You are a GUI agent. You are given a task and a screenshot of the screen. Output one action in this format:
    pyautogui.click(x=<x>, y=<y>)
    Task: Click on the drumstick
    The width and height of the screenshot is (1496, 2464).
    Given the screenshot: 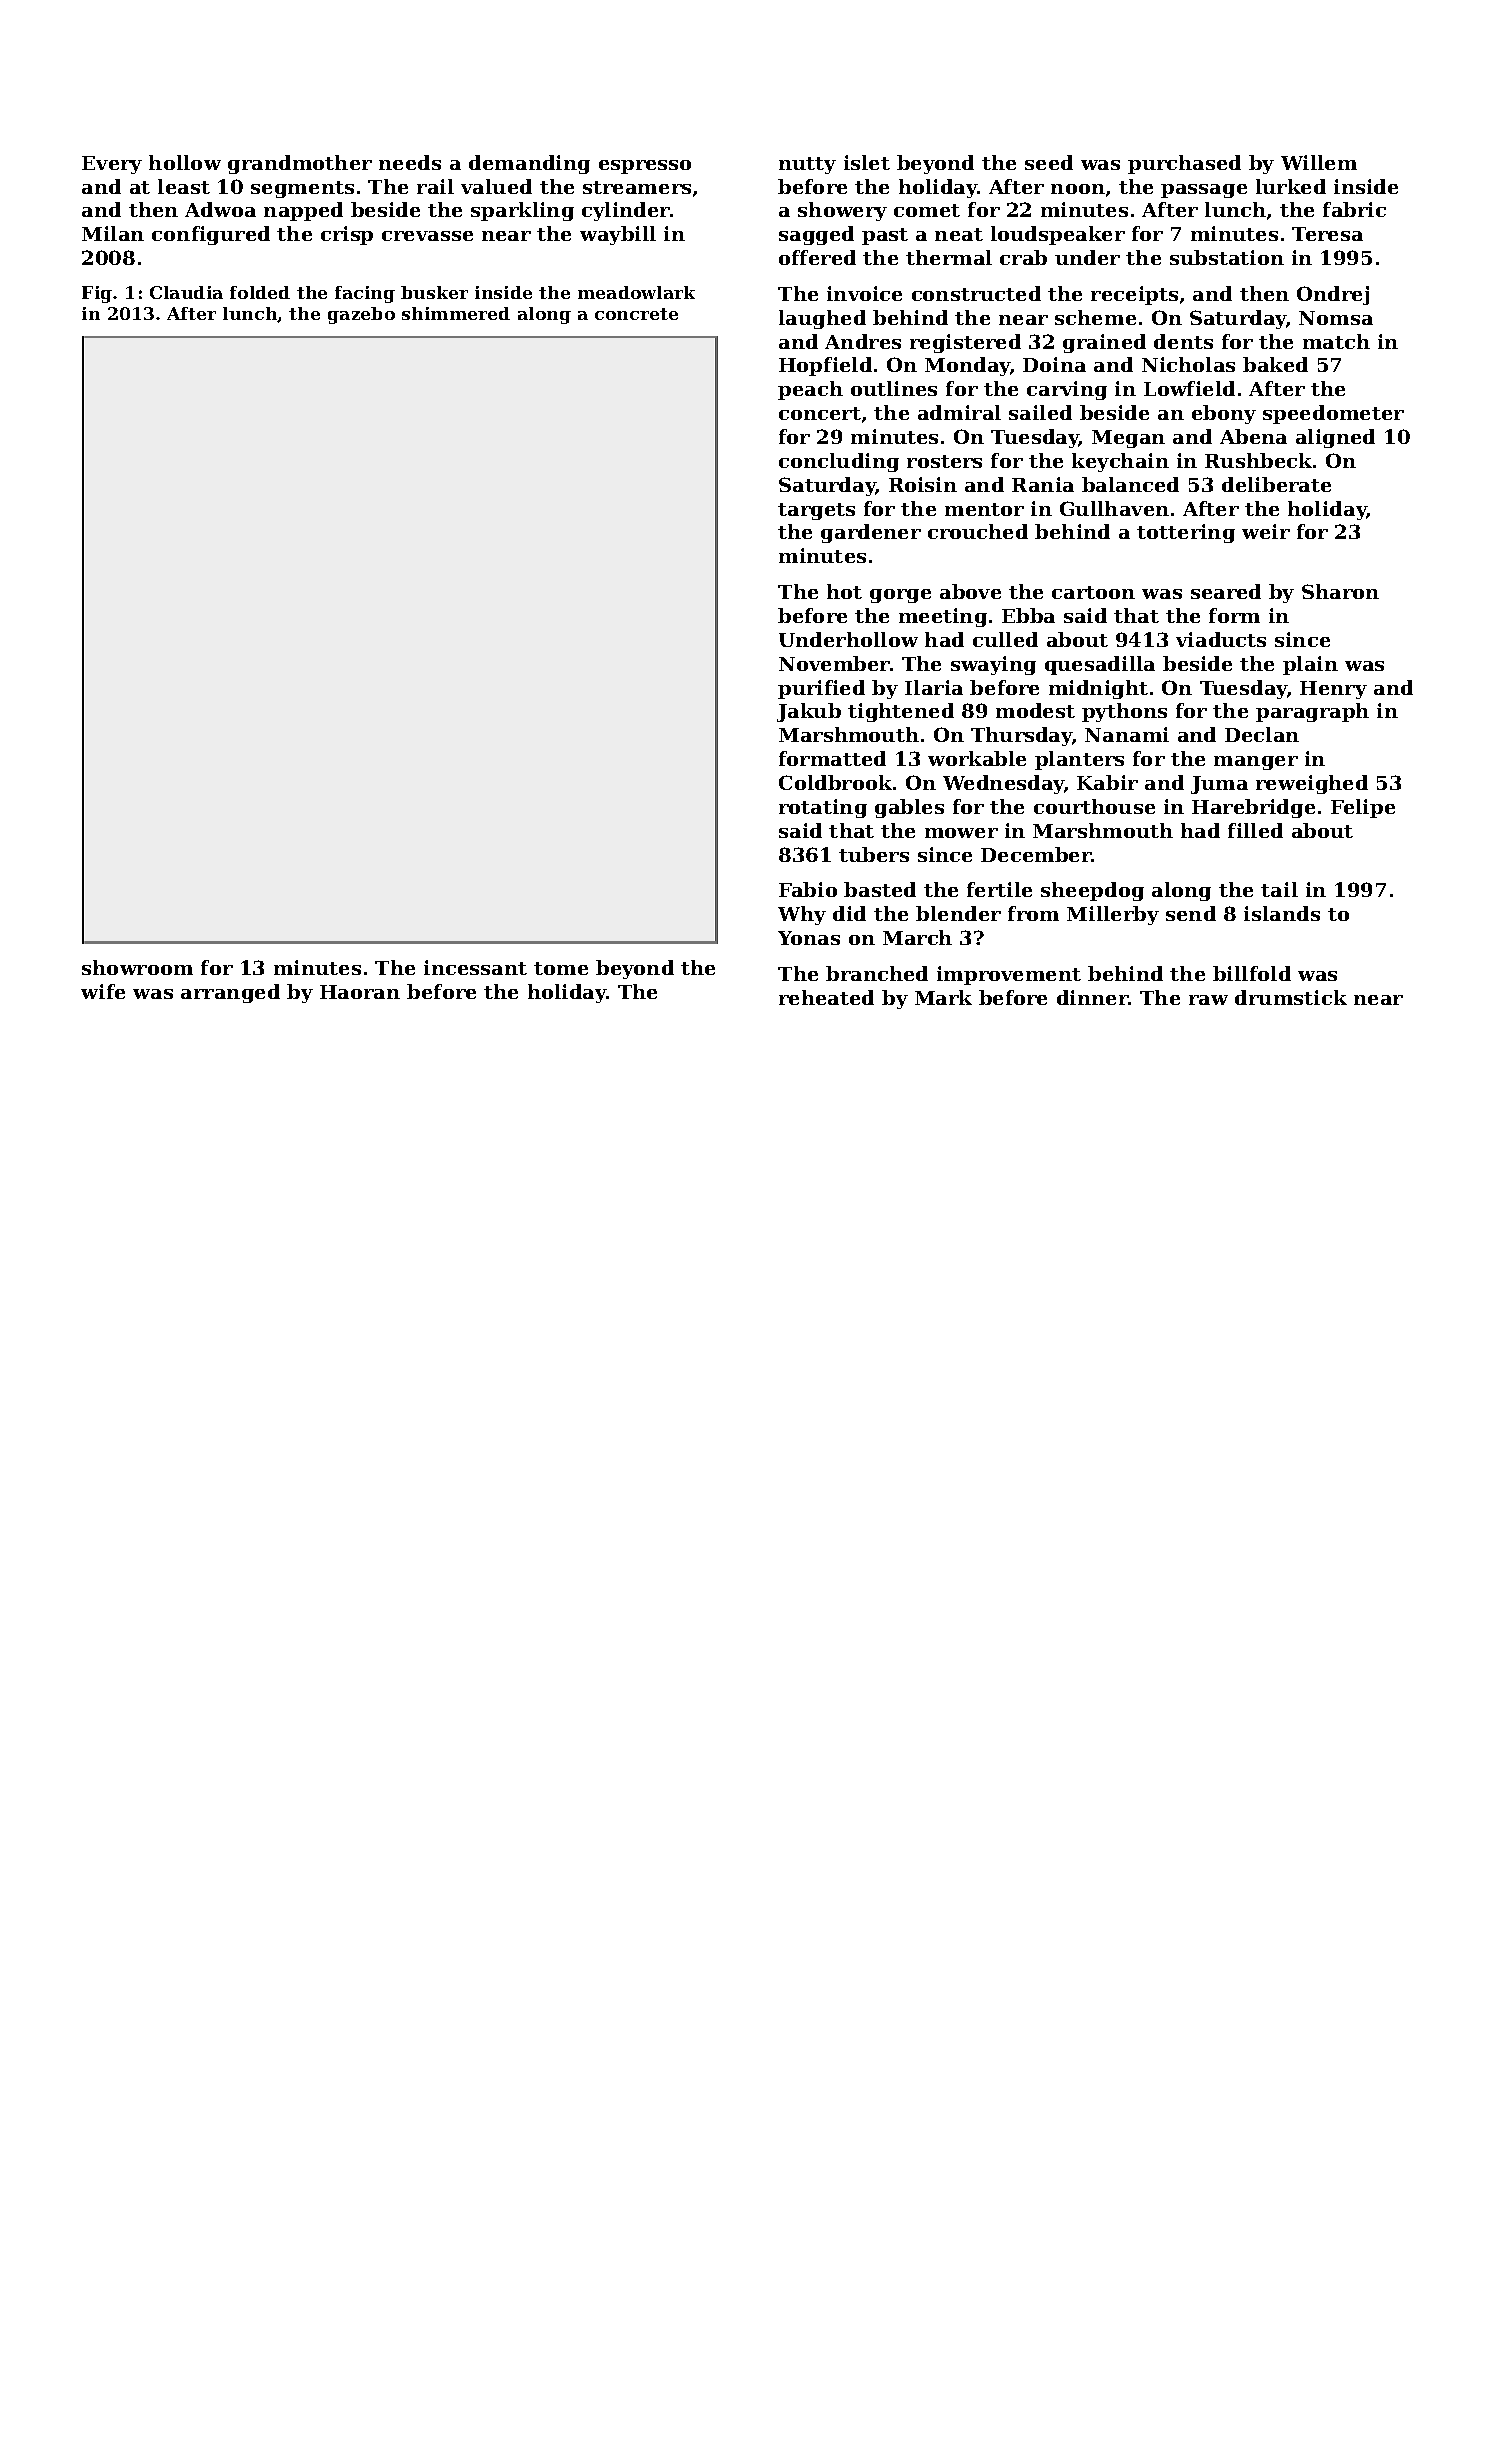 What is the action you would take?
    pyautogui.click(x=1291, y=997)
